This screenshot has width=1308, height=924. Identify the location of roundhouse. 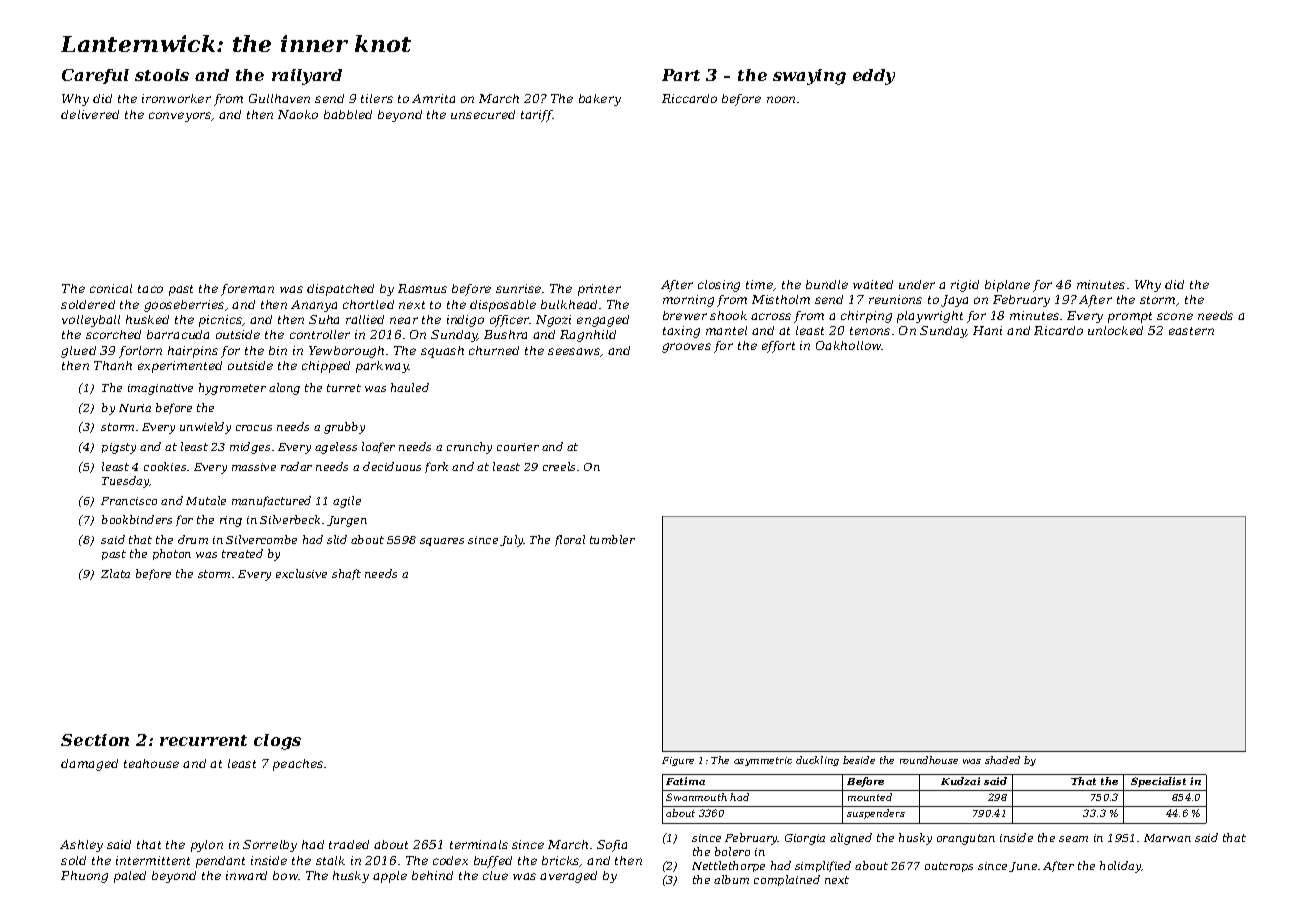
(929, 760).
